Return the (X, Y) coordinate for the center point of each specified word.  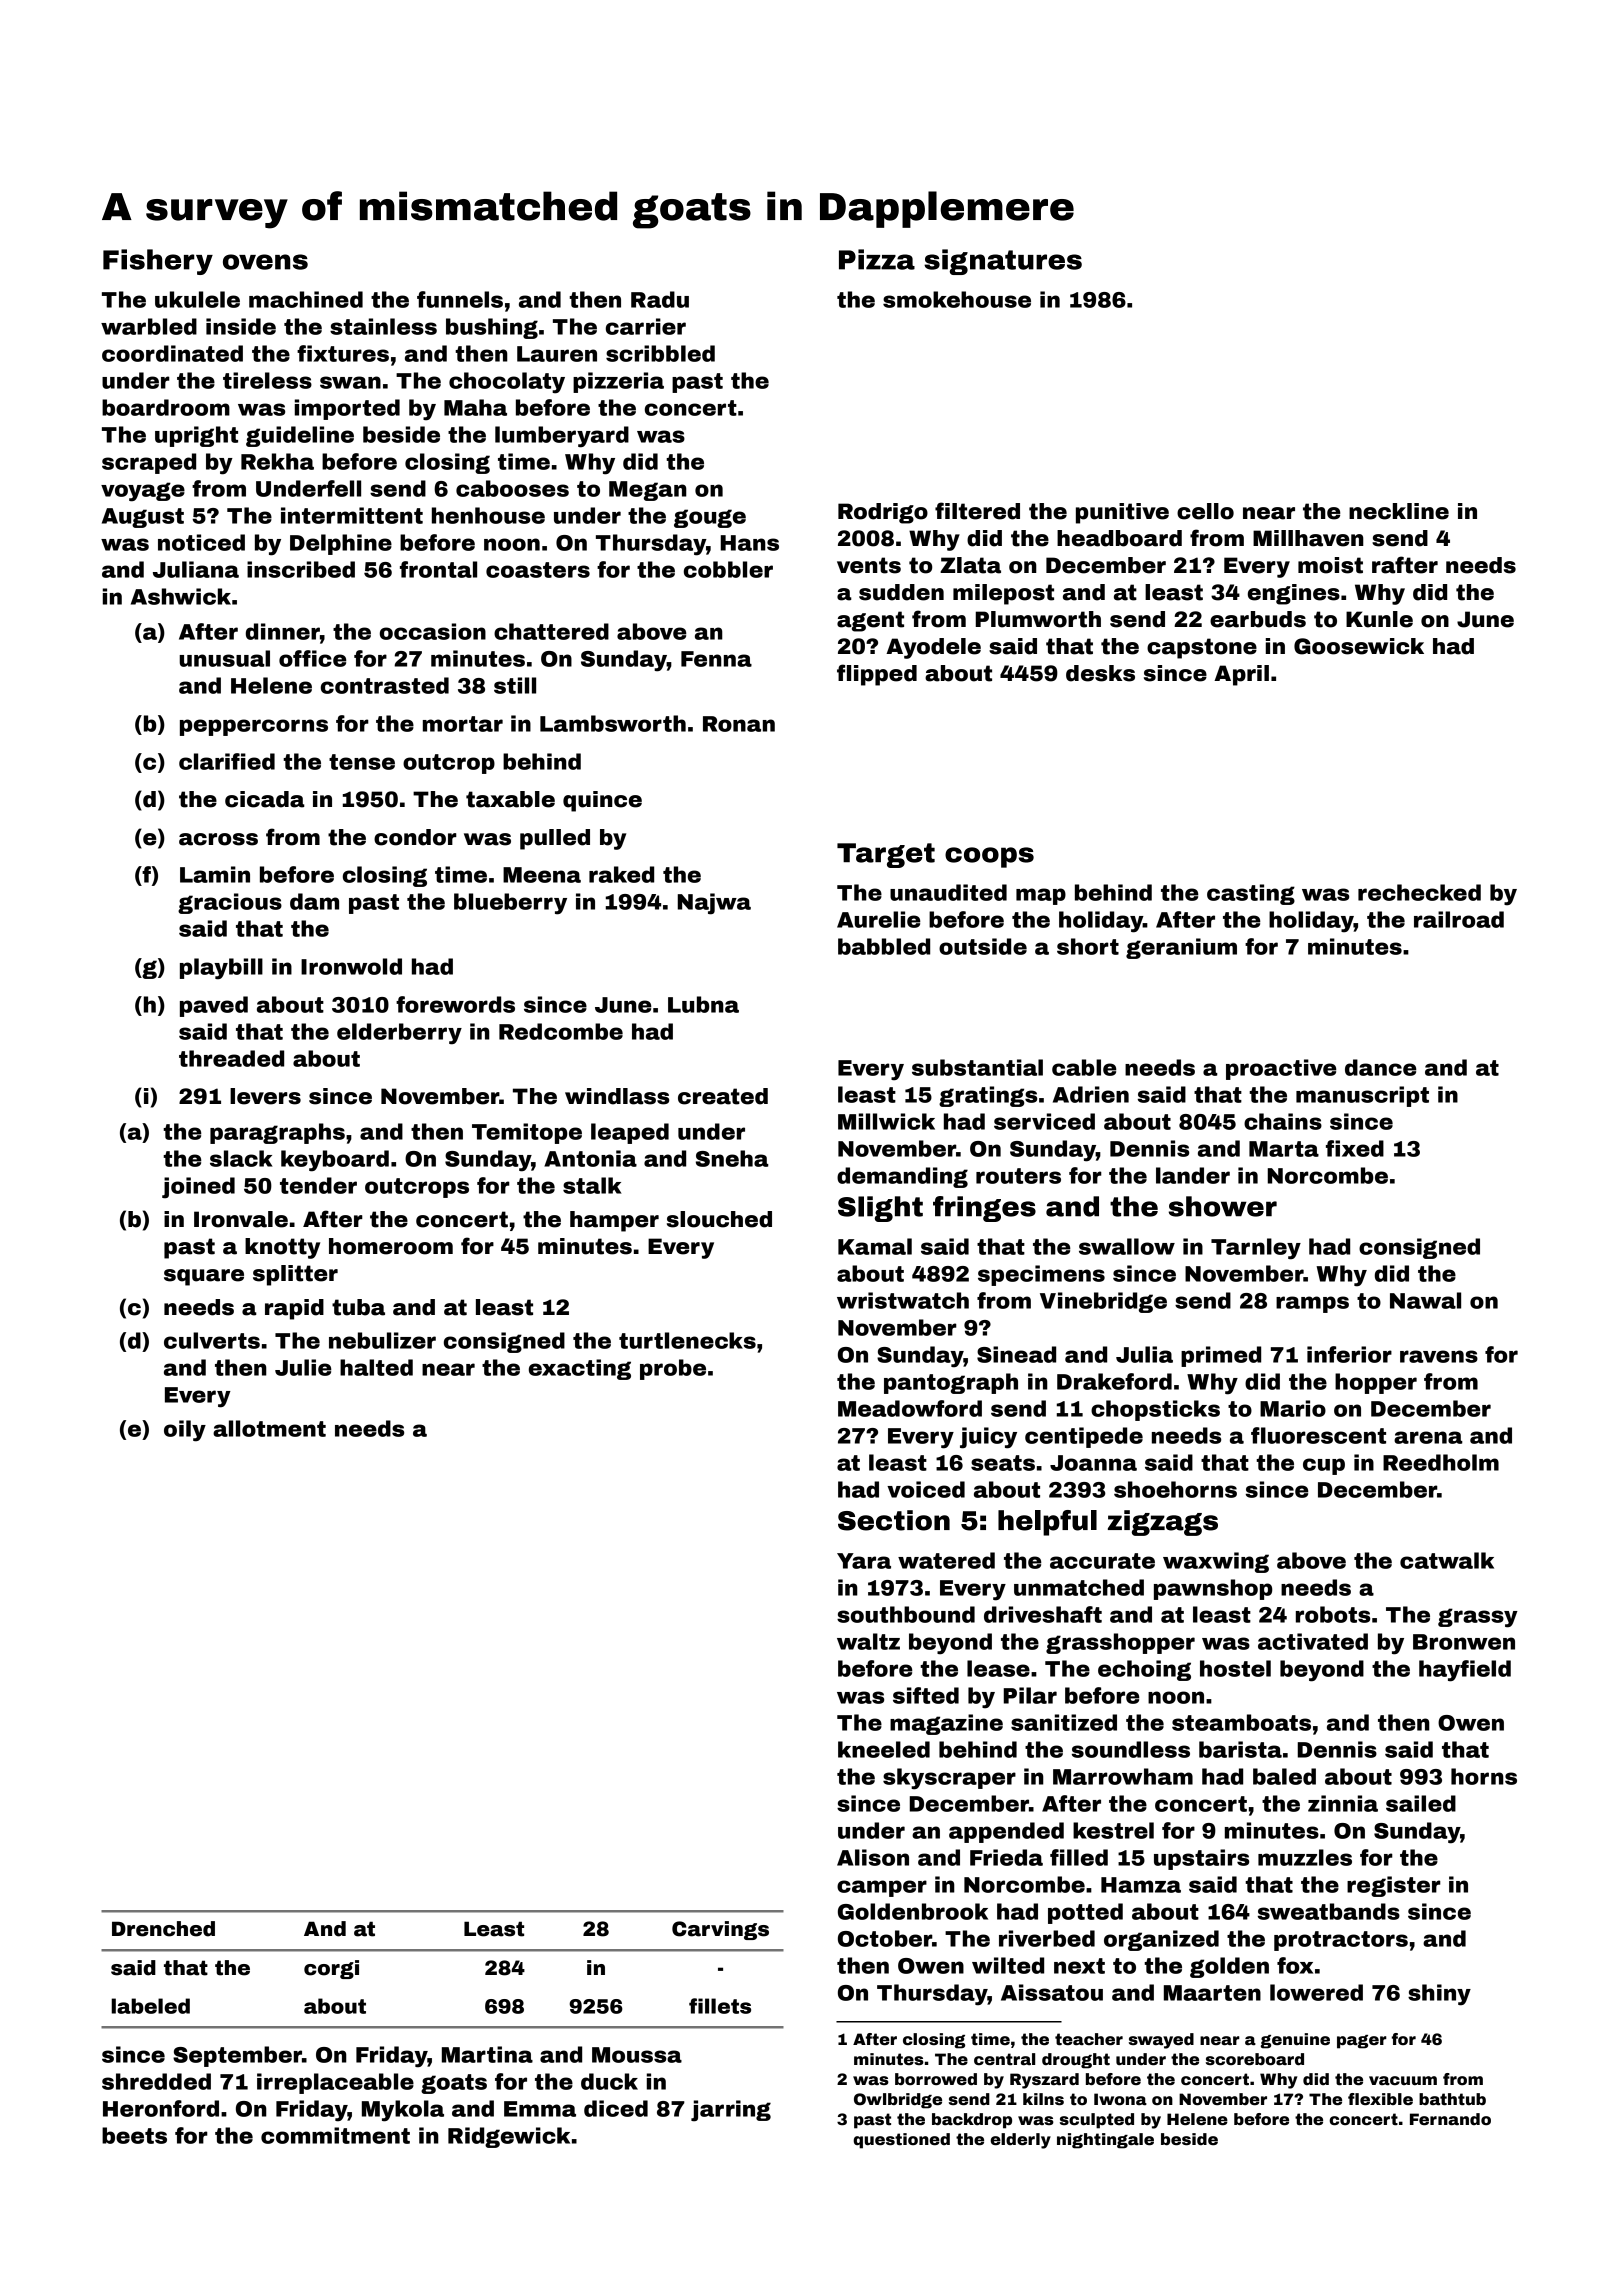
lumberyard (562, 437)
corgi (331, 1969)
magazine (946, 1724)
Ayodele (933, 648)
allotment (269, 1428)
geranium (1181, 948)
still (515, 685)
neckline (1399, 511)
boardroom (166, 407)
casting (1251, 894)
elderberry (399, 1034)
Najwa (714, 904)
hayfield (1465, 1671)
